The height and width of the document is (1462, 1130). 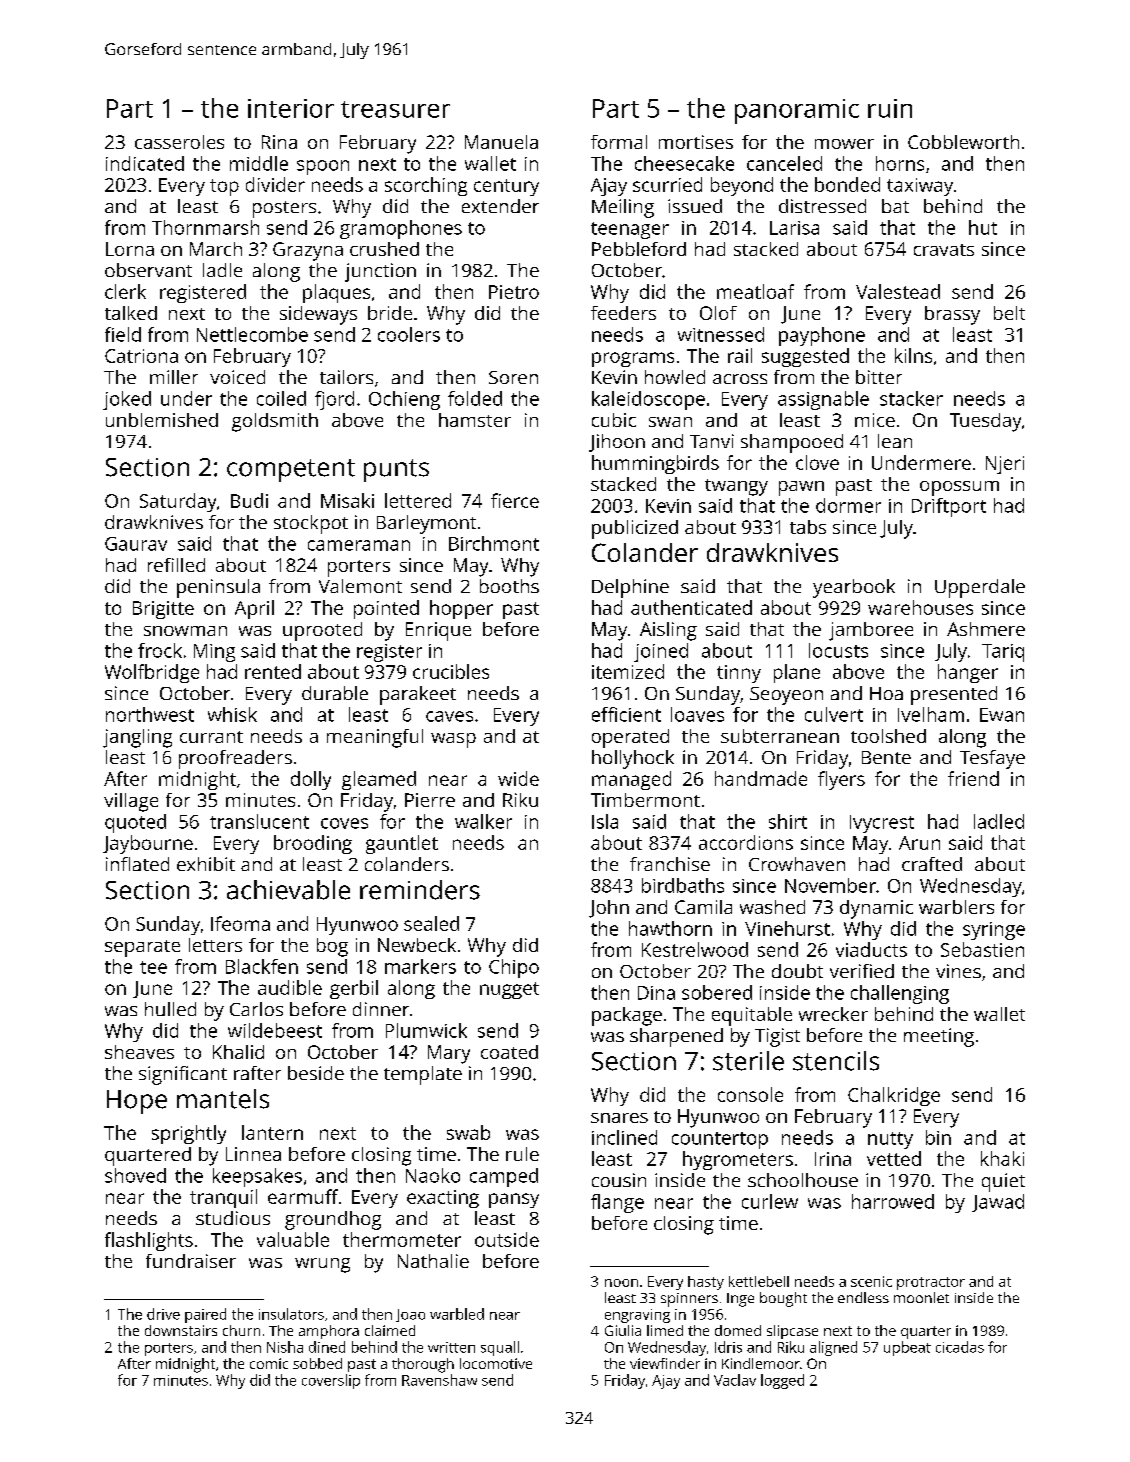 I want to click on panoramic, so click(x=797, y=111).
